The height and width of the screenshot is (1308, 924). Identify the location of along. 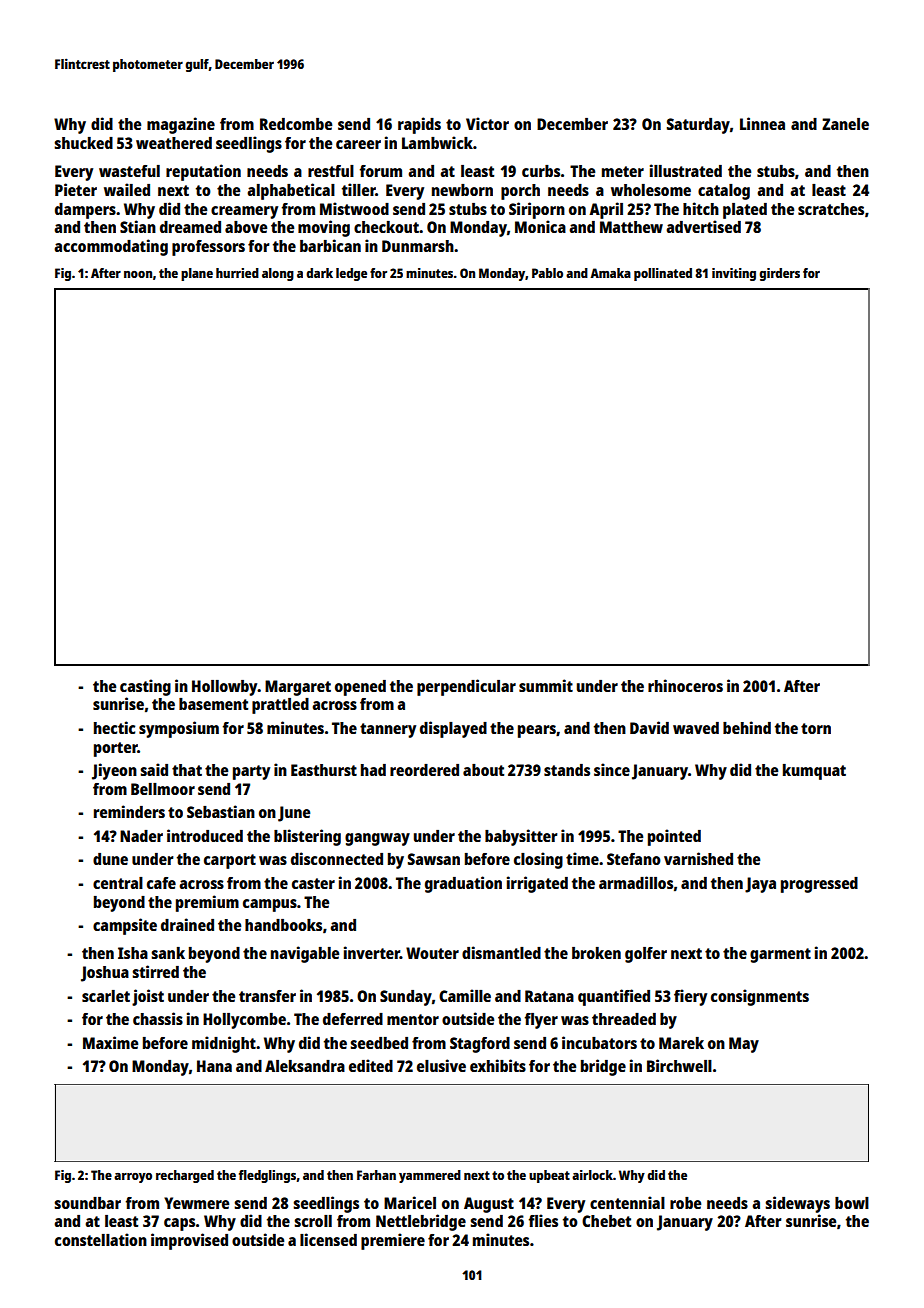
(278, 274).
